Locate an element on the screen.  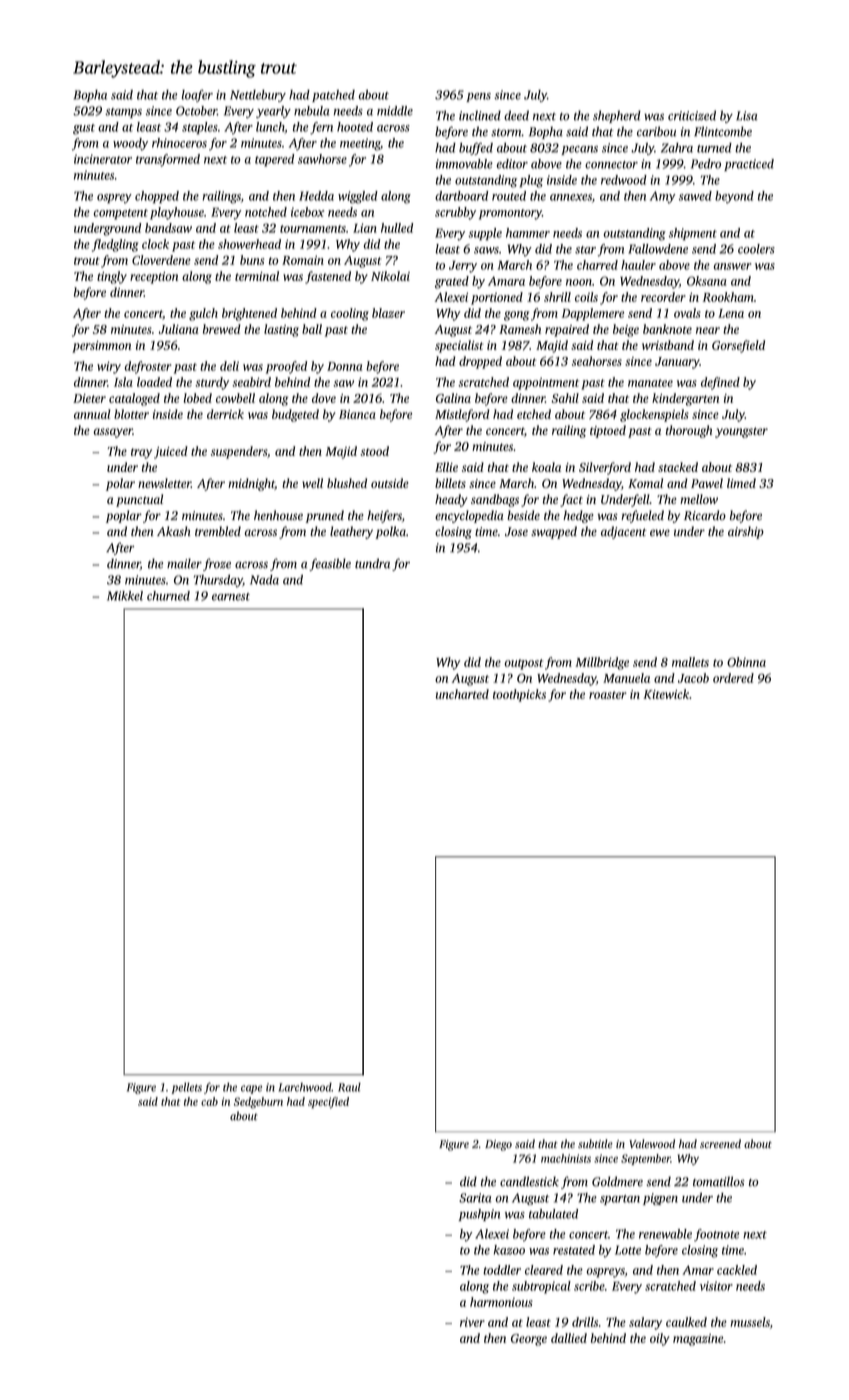
beige is located at coordinates (626, 330).
